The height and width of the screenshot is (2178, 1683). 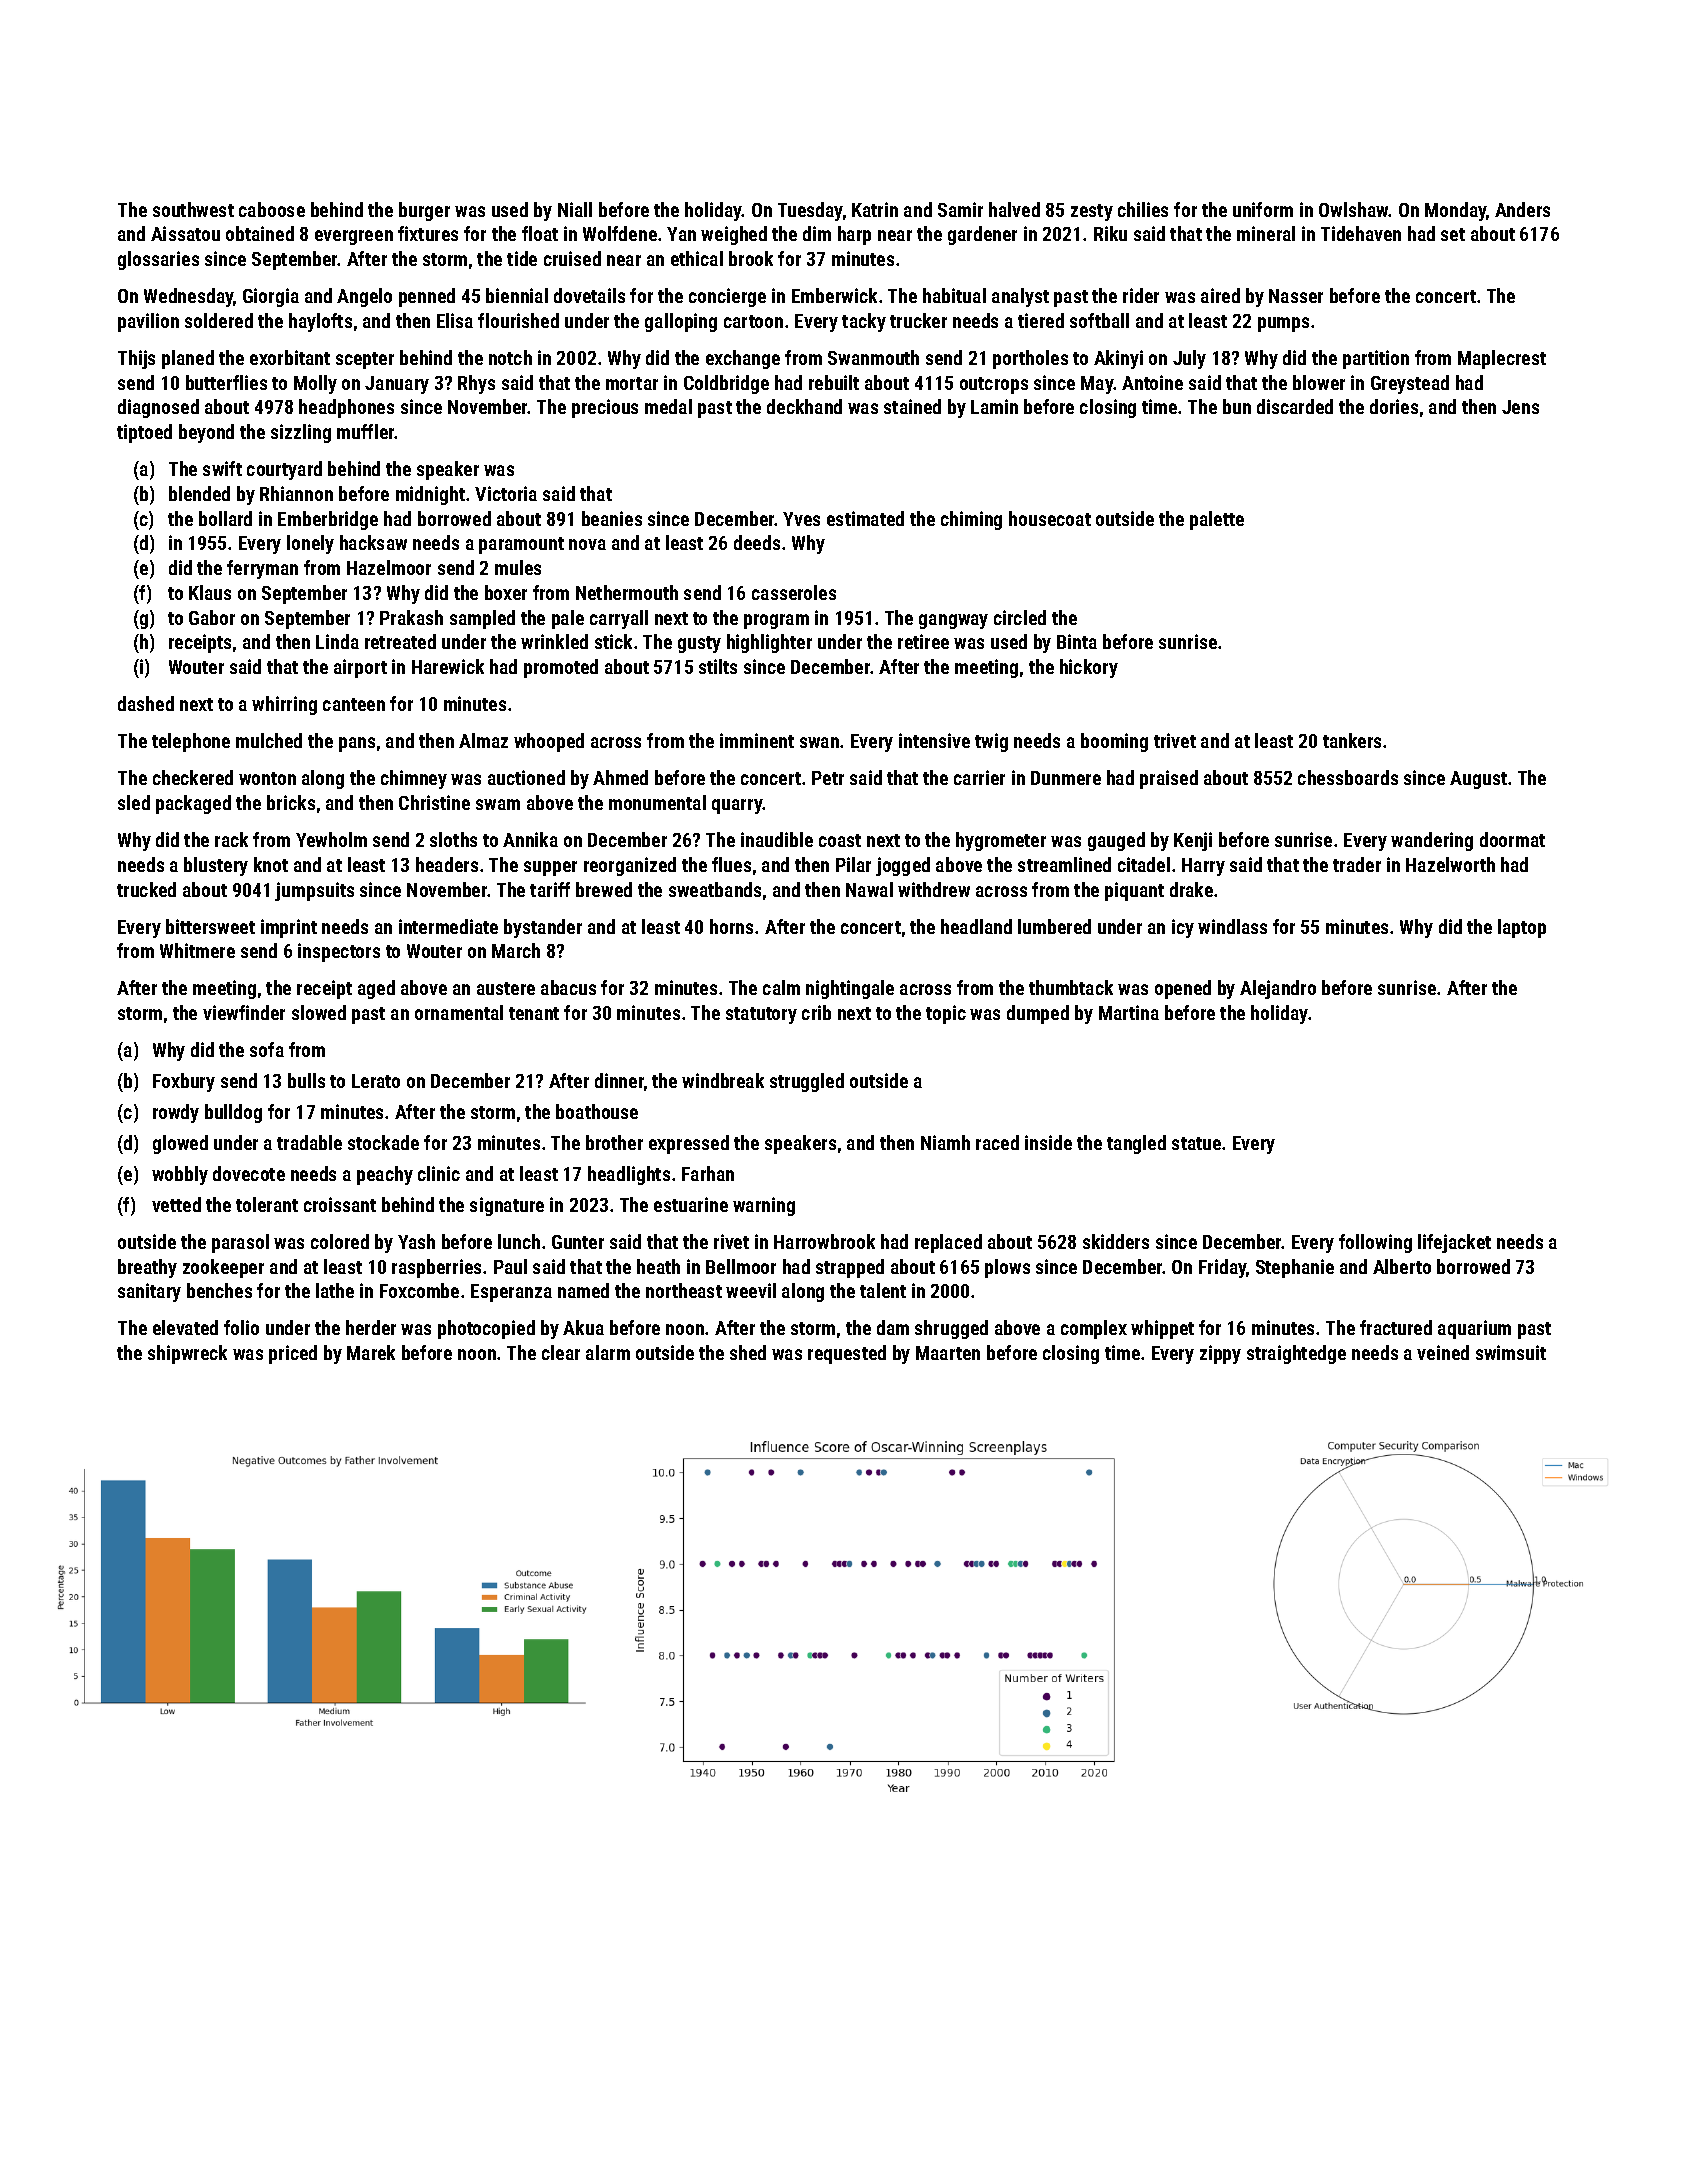 What do you see at coordinates (191, 742) in the screenshot?
I see `telephone` at bounding box center [191, 742].
